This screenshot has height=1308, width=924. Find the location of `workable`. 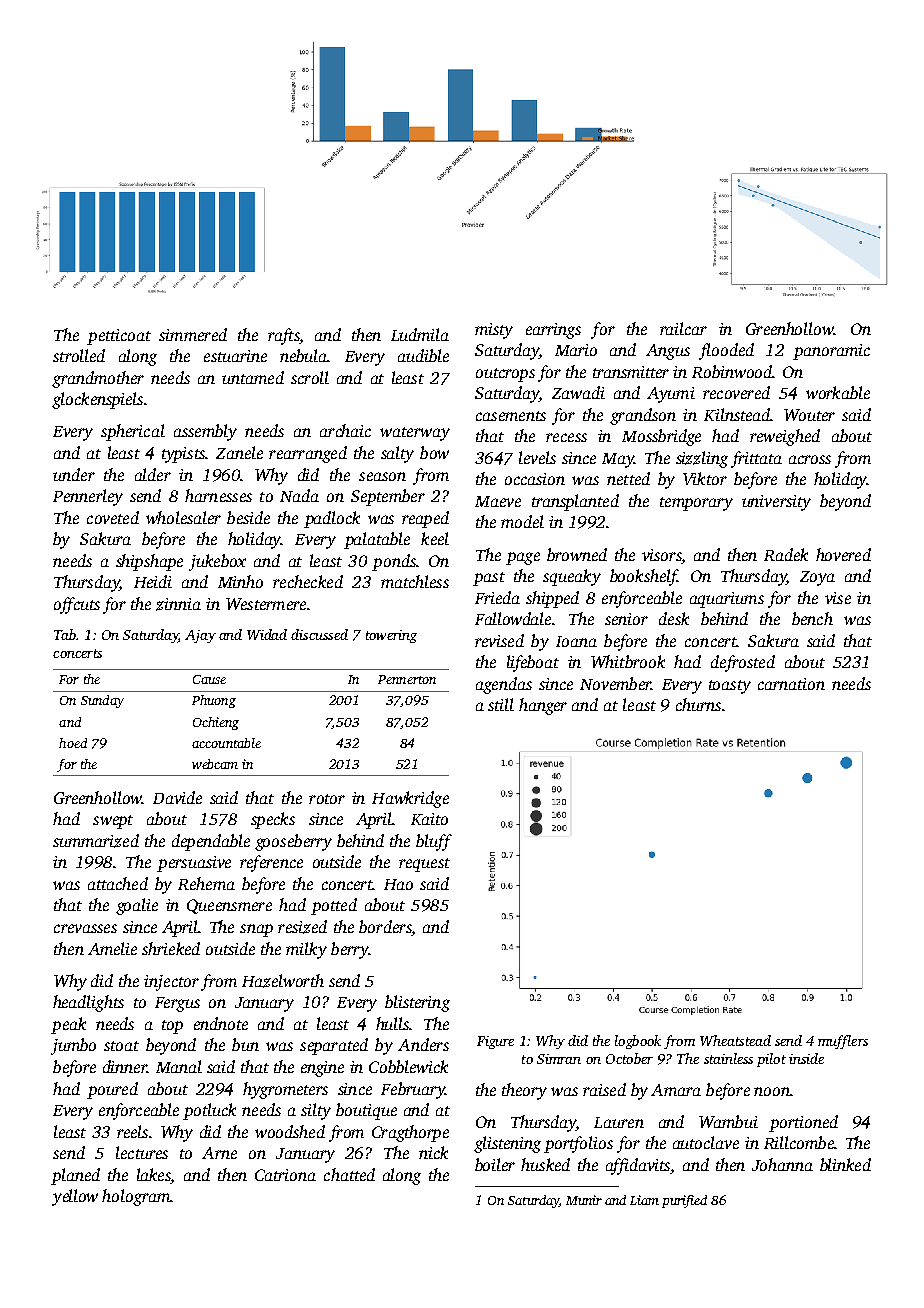

workable is located at coordinates (838, 392).
